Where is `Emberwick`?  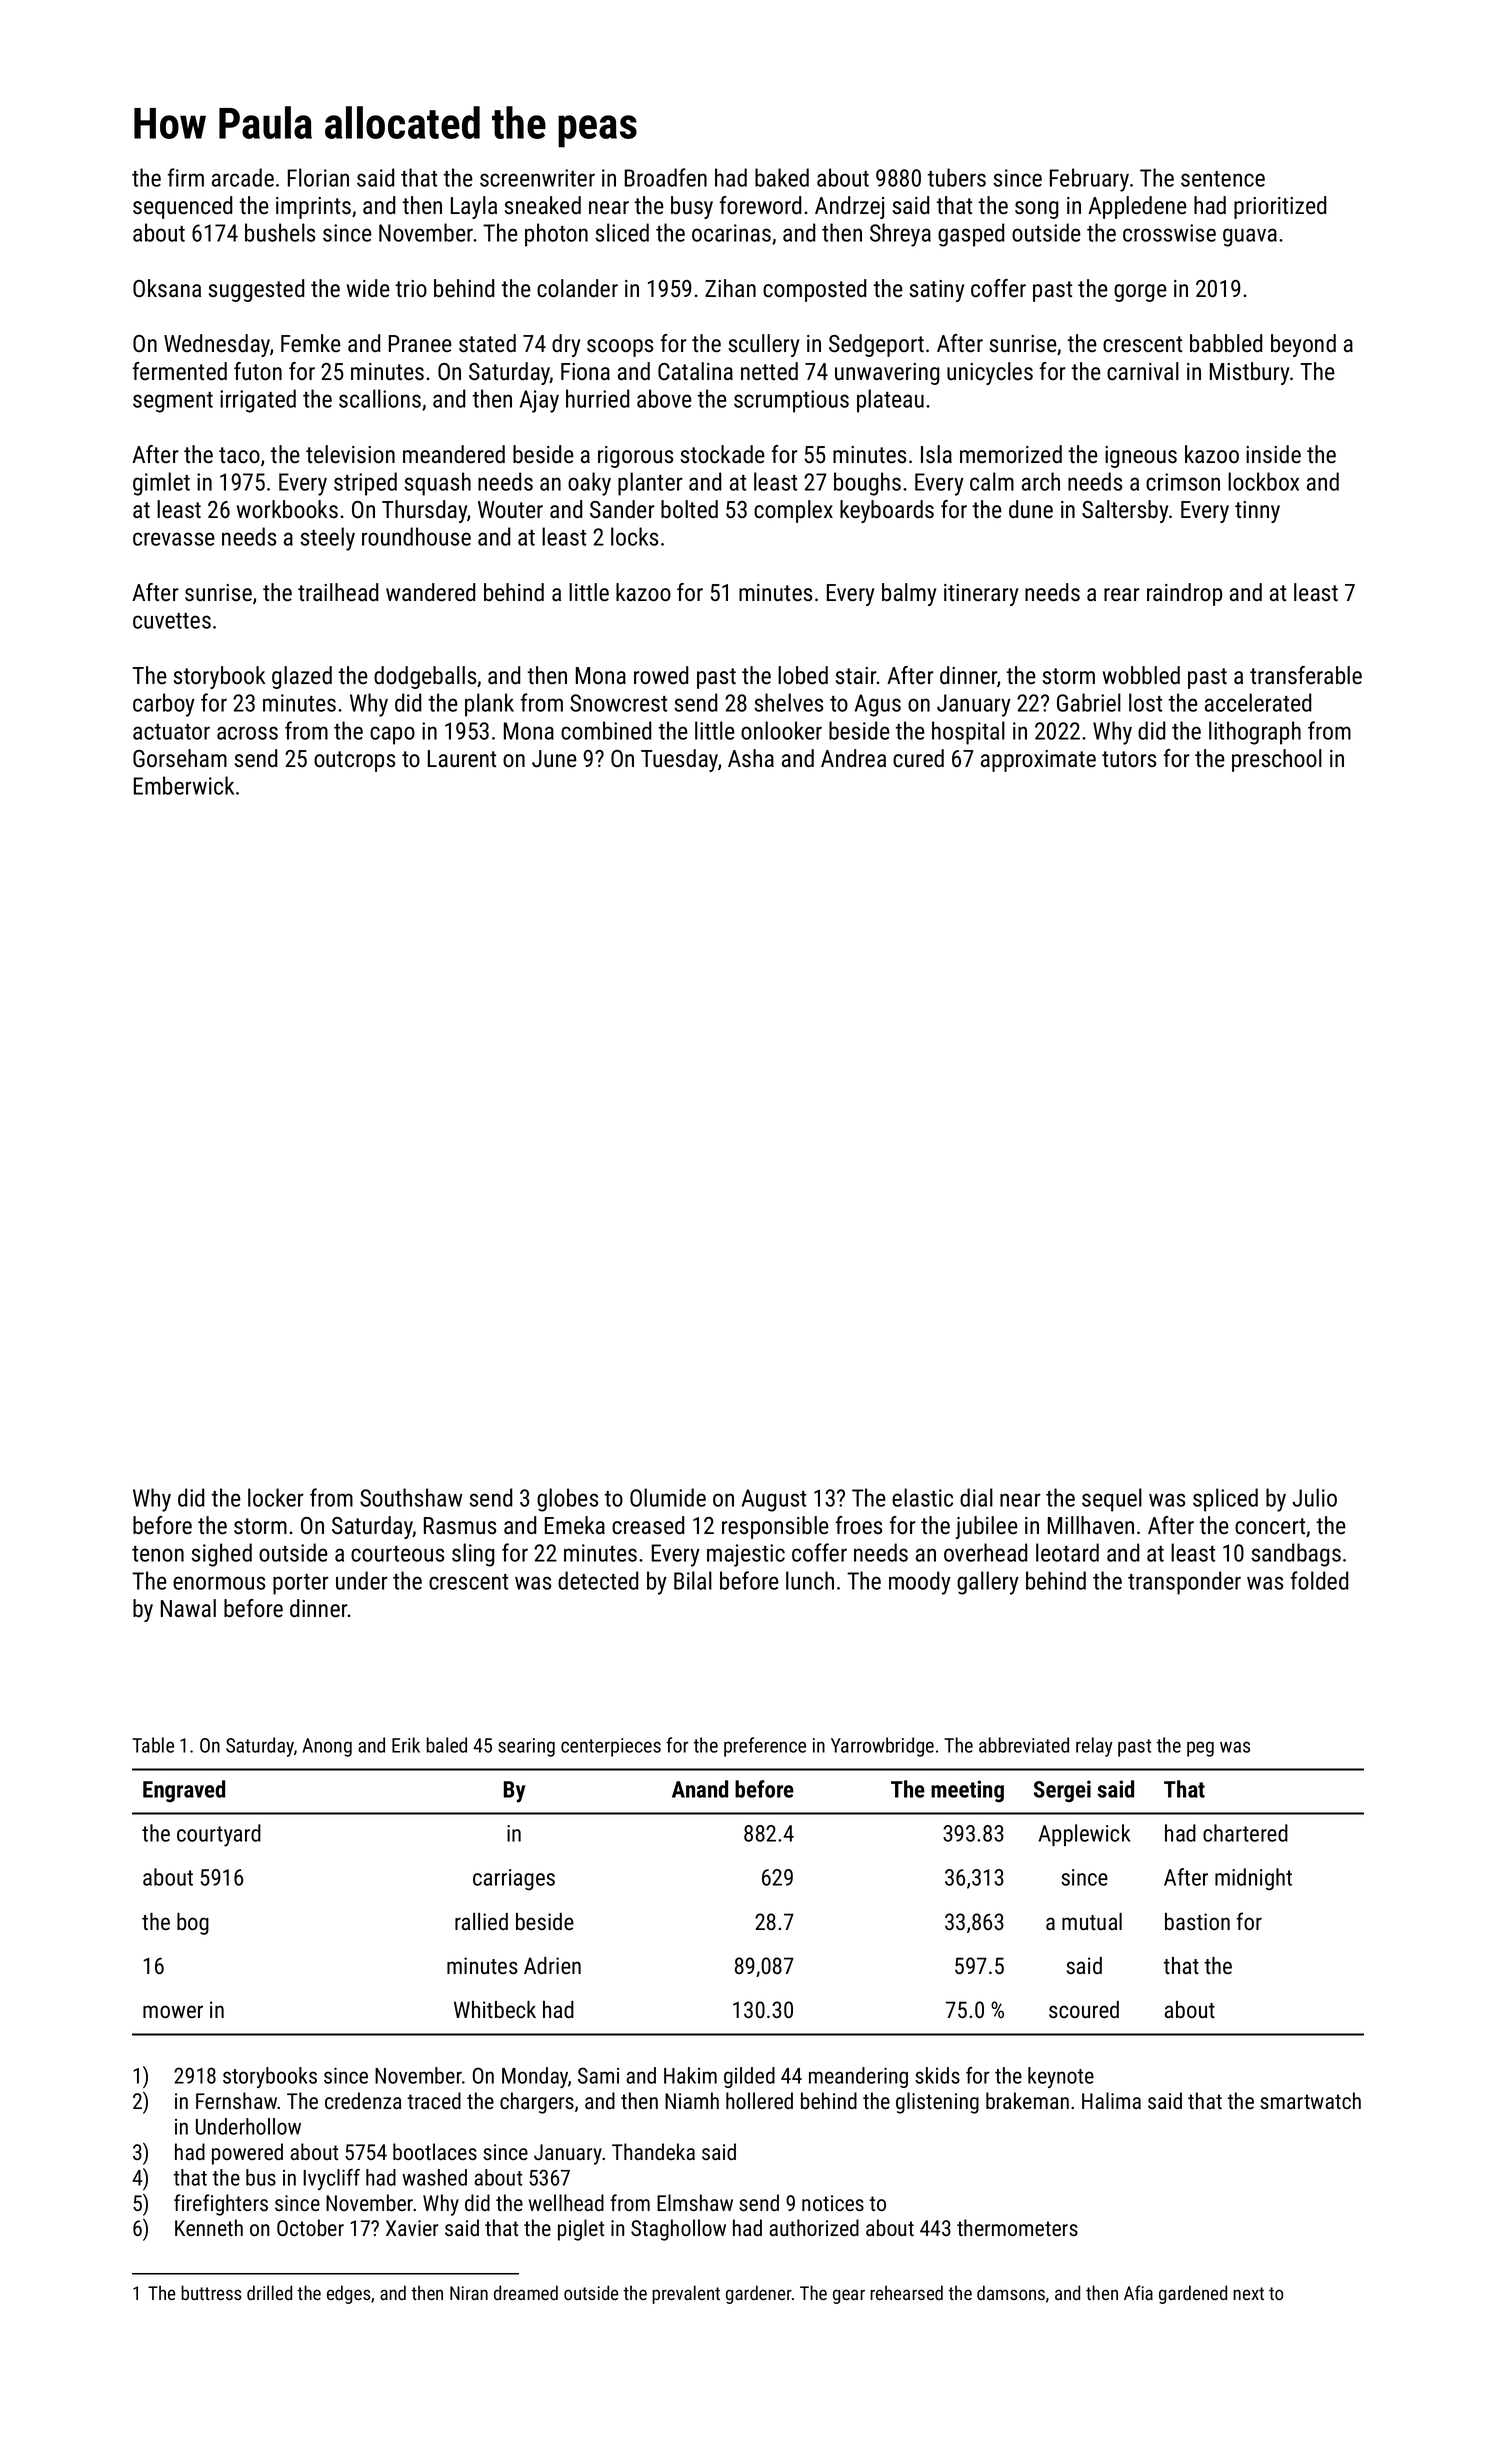
Emberwick is located at coordinates (184, 785).
